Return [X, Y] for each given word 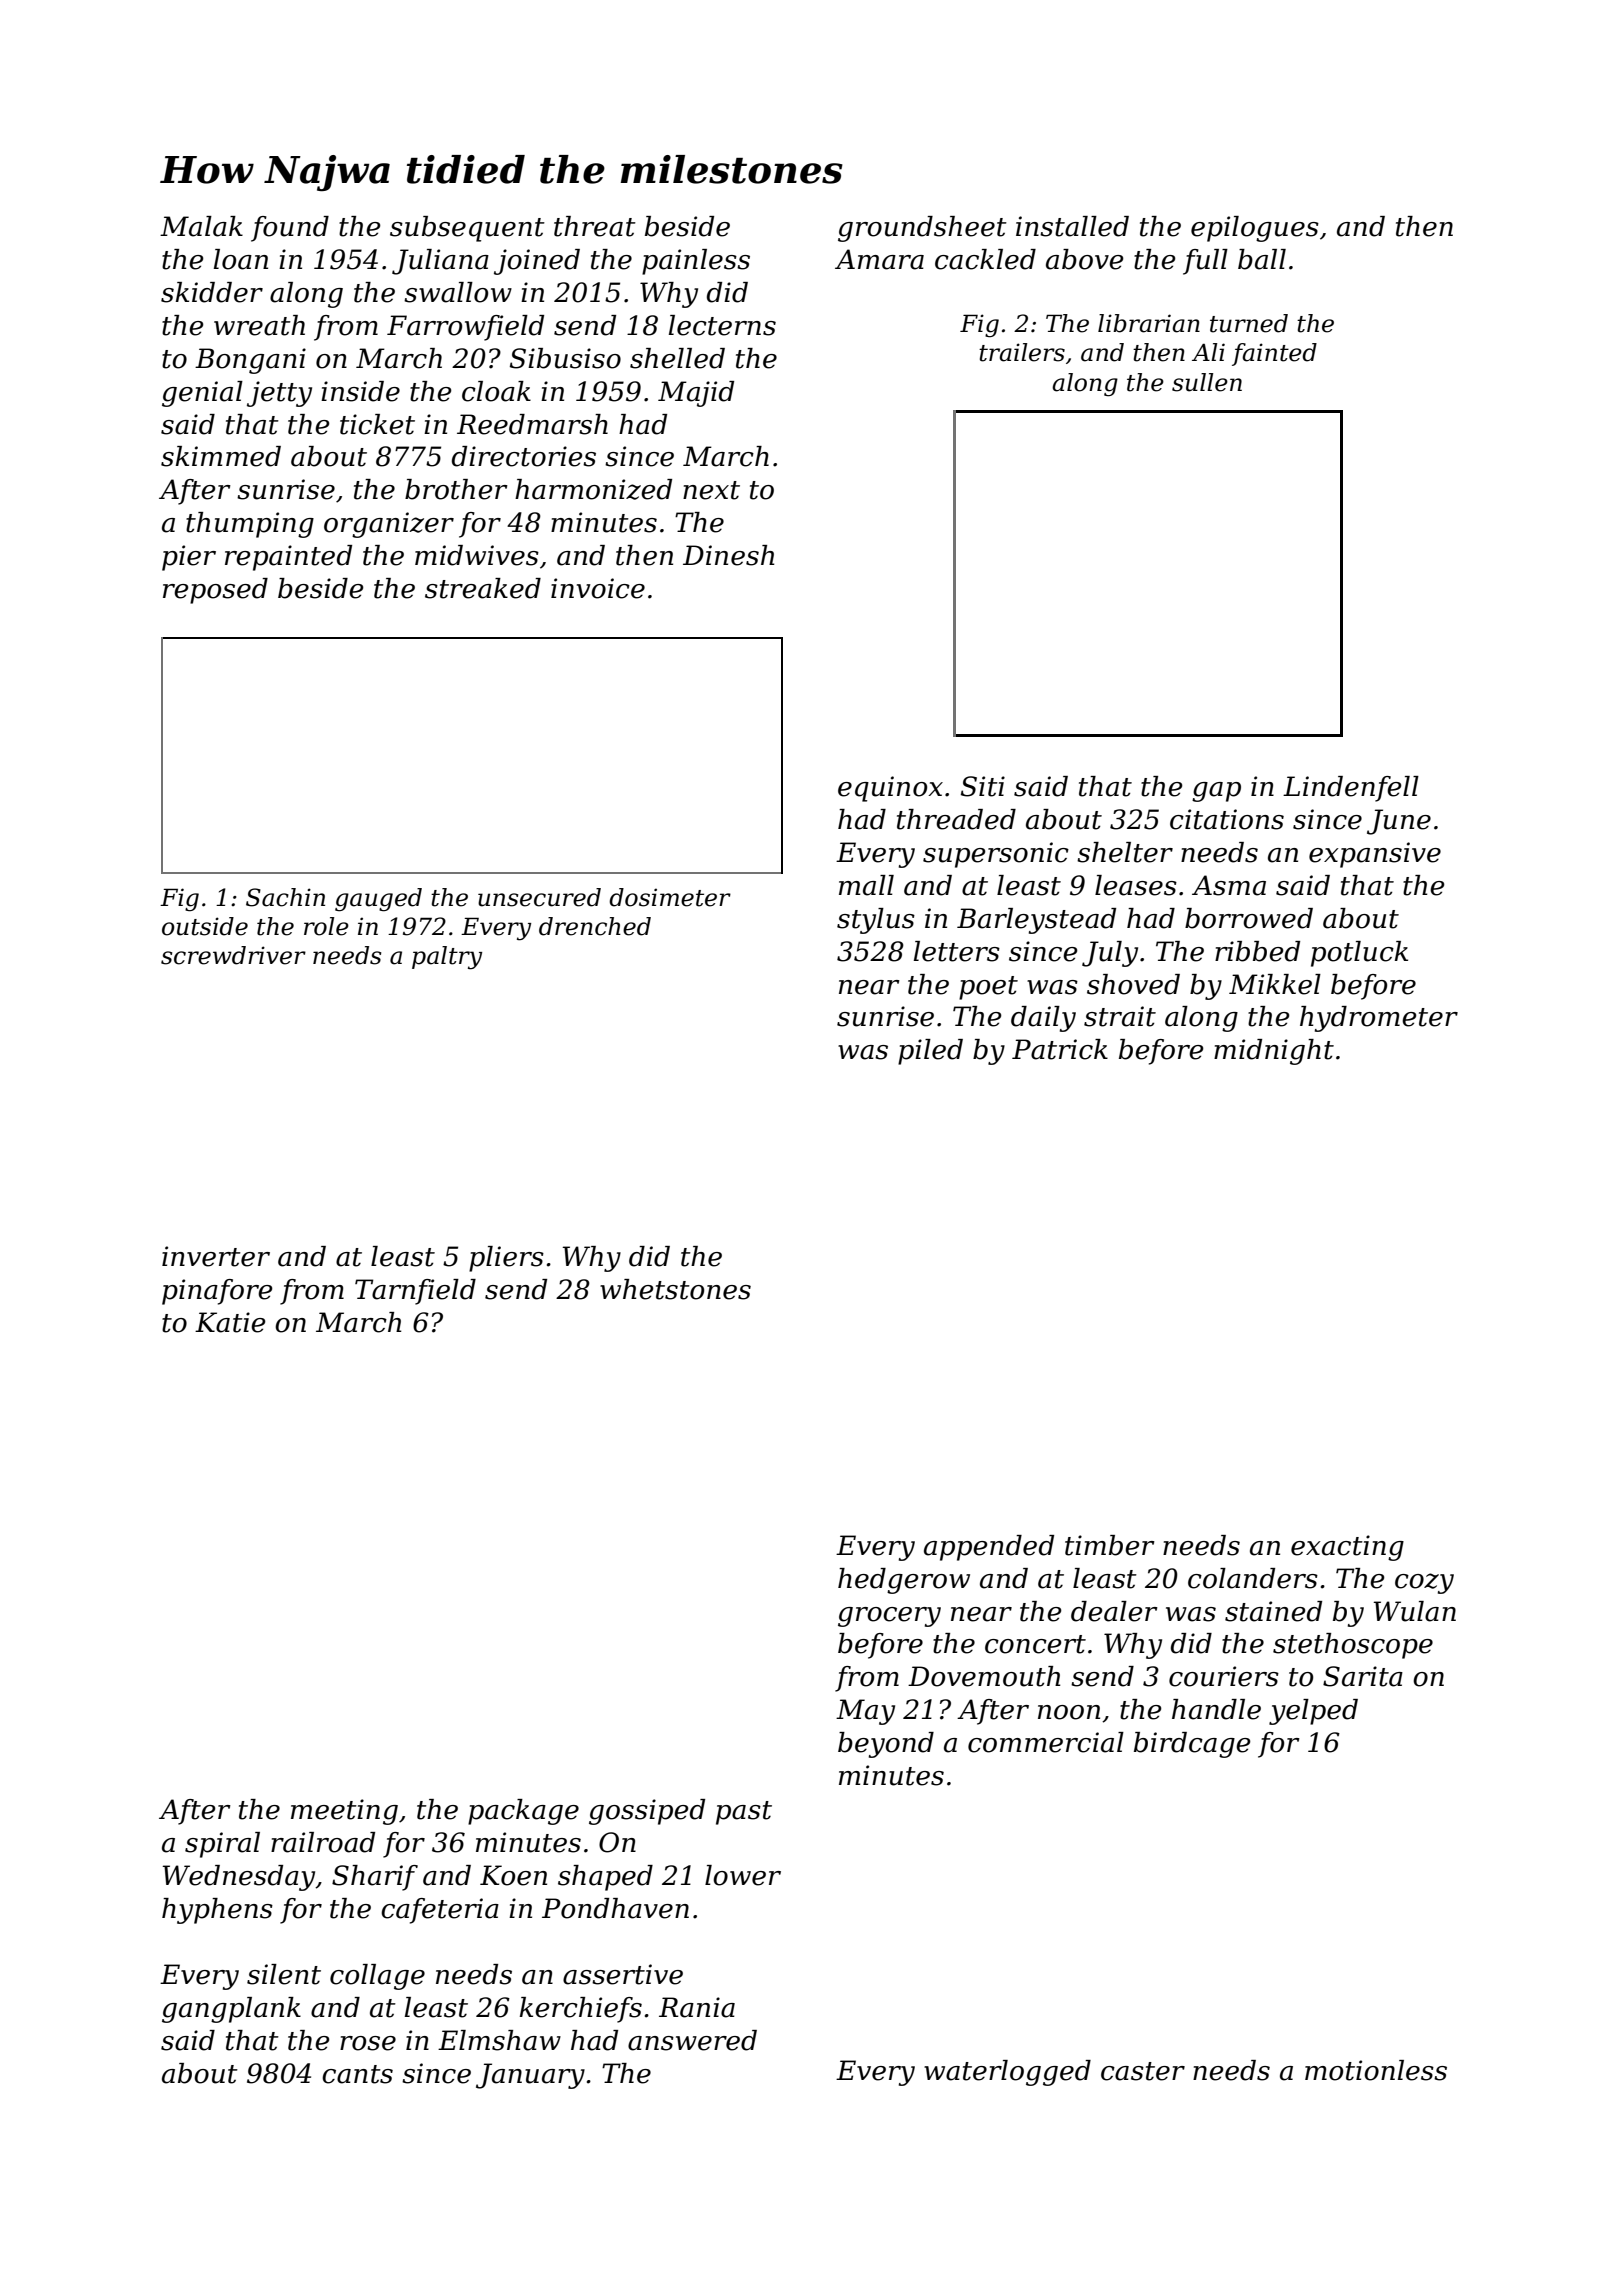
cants [357, 2074]
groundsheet [922, 229]
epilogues [1255, 229]
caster [1143, 2071]
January [530, 2076]
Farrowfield [465, 328]
